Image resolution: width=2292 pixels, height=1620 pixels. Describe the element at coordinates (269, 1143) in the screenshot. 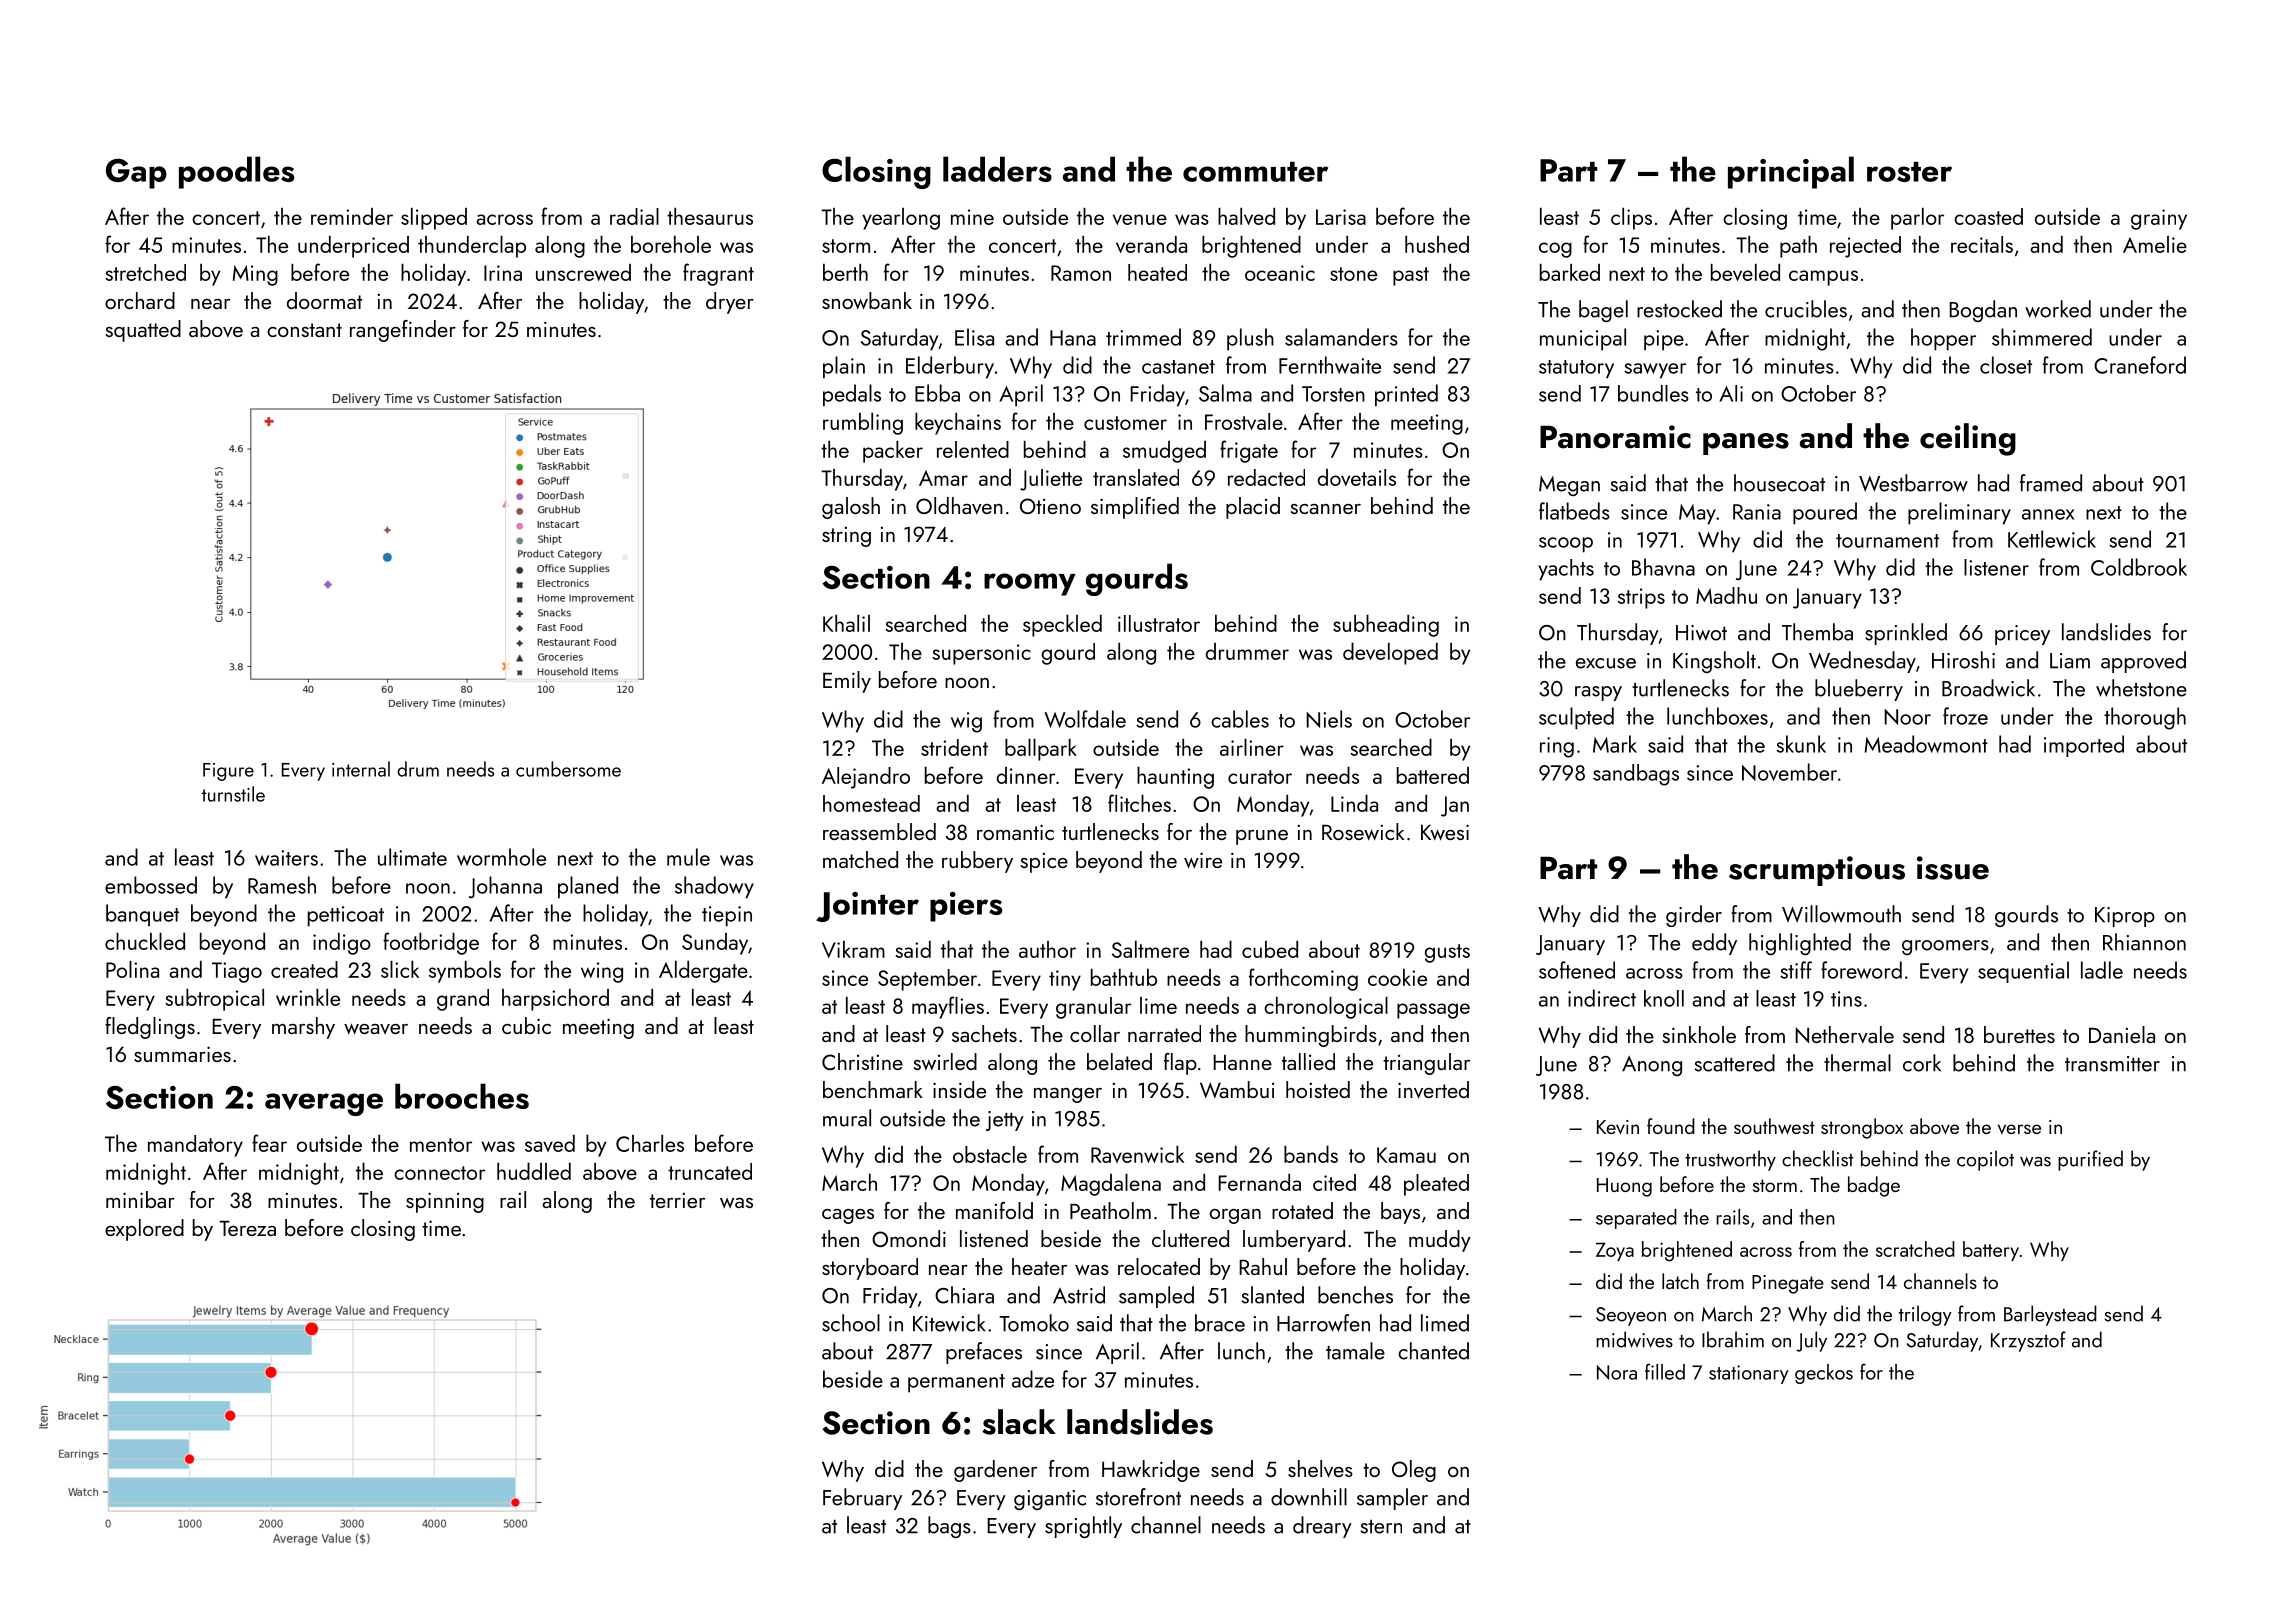

I see `fear` at that location.
